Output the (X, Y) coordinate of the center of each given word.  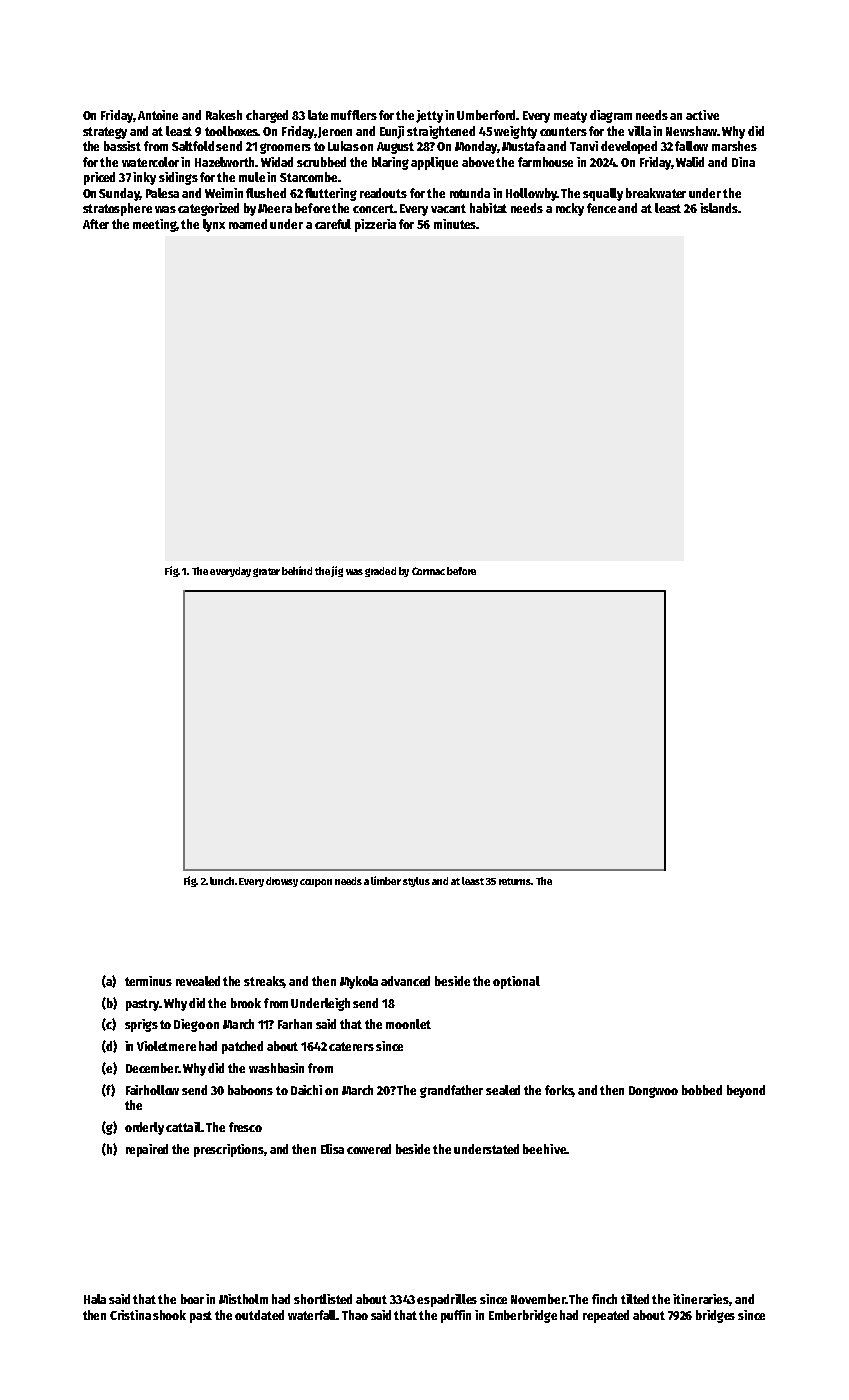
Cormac (428, 571)
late (318, 115)
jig (337, 571)
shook (169, 1315)
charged (267, 116)
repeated (606, 1316)
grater (266, 572)
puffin (456, 1316)
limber (386, 880)
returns (515, 881)
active (702, 115)
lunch (222, 881)
